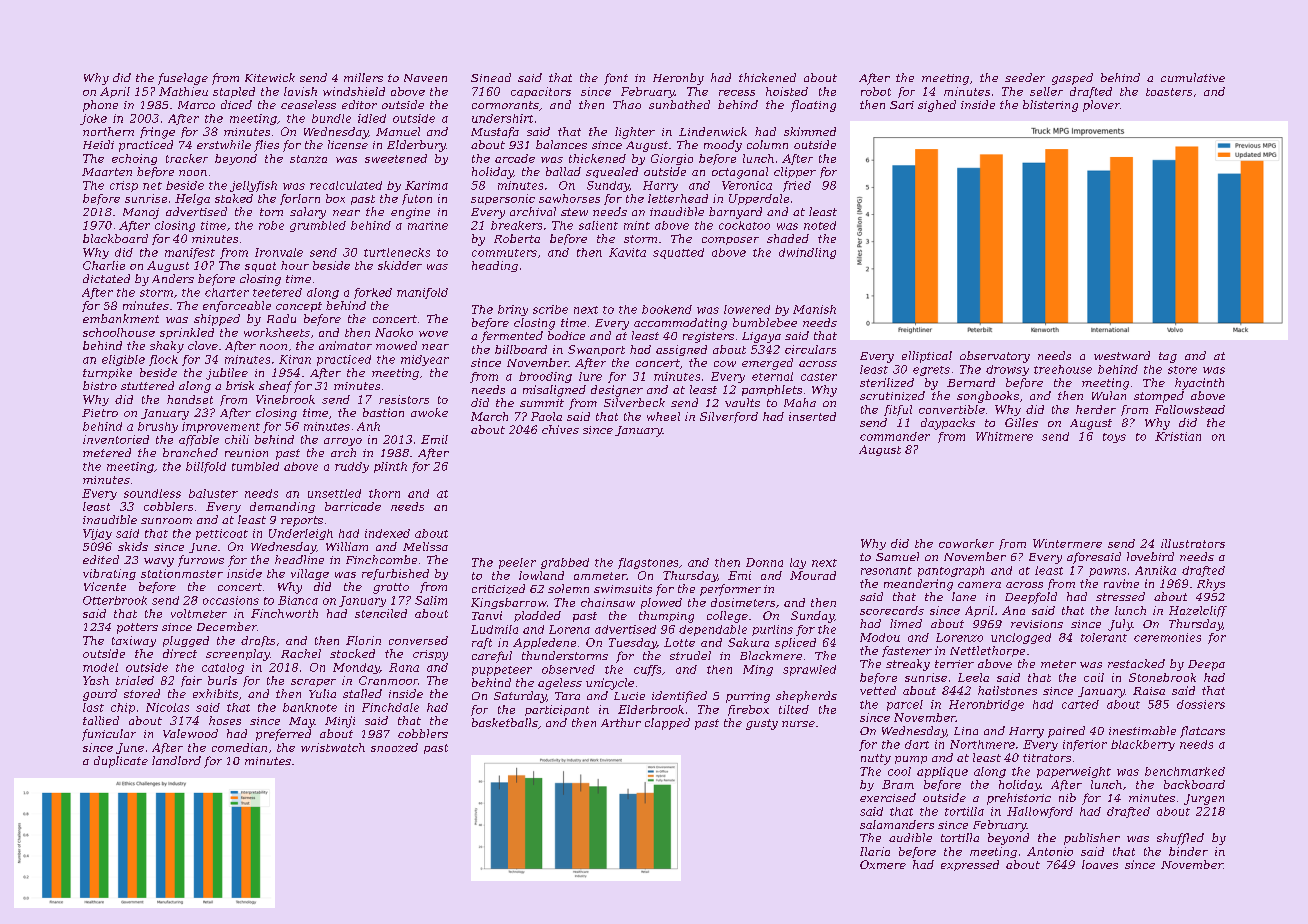 Image resolution: width=1308 pixels, height=924 pixels. I want to click on seeder, so click(1025, 77).
